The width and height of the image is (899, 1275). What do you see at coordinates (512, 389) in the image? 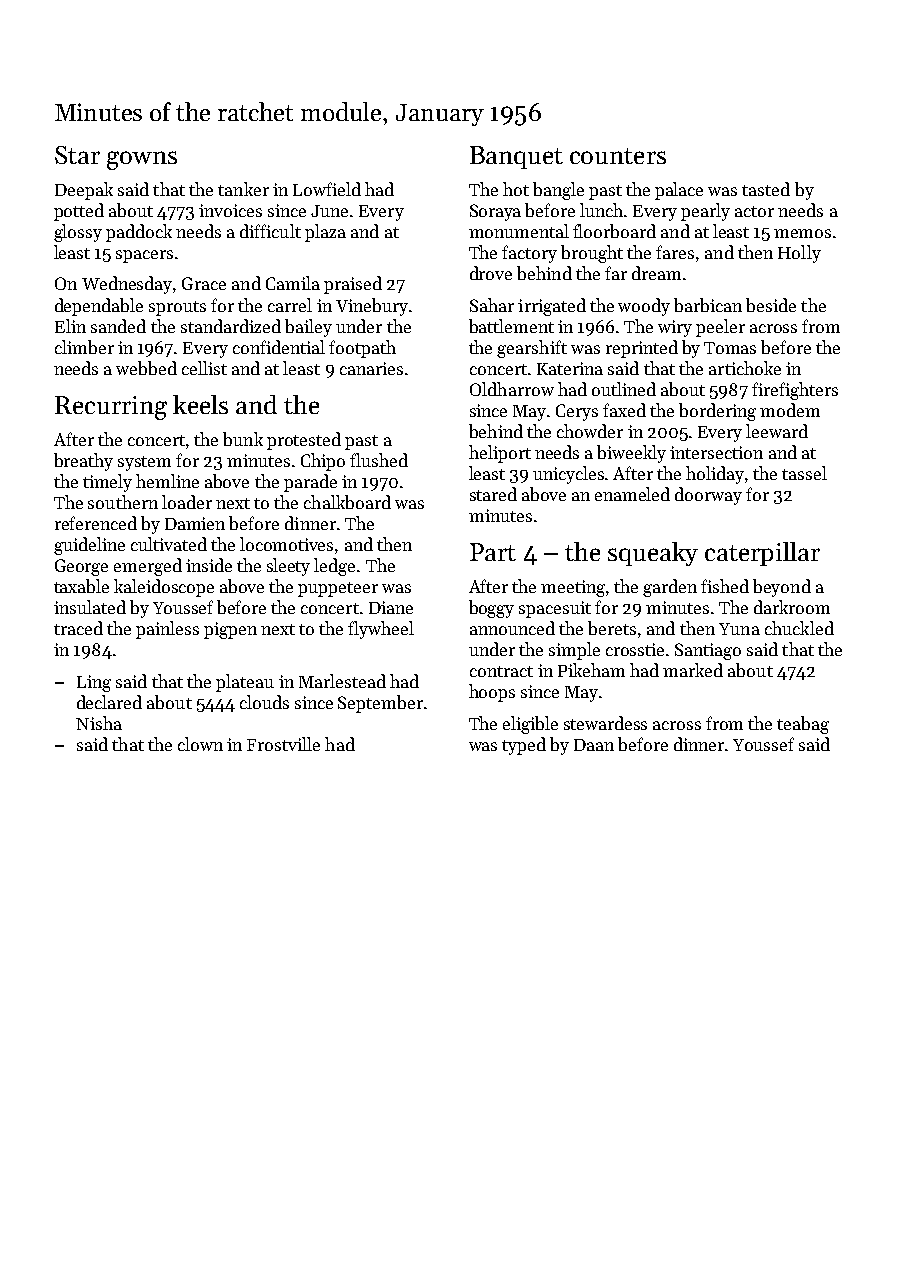
I see `Oldharrow` at bounding box center [512, 389].
